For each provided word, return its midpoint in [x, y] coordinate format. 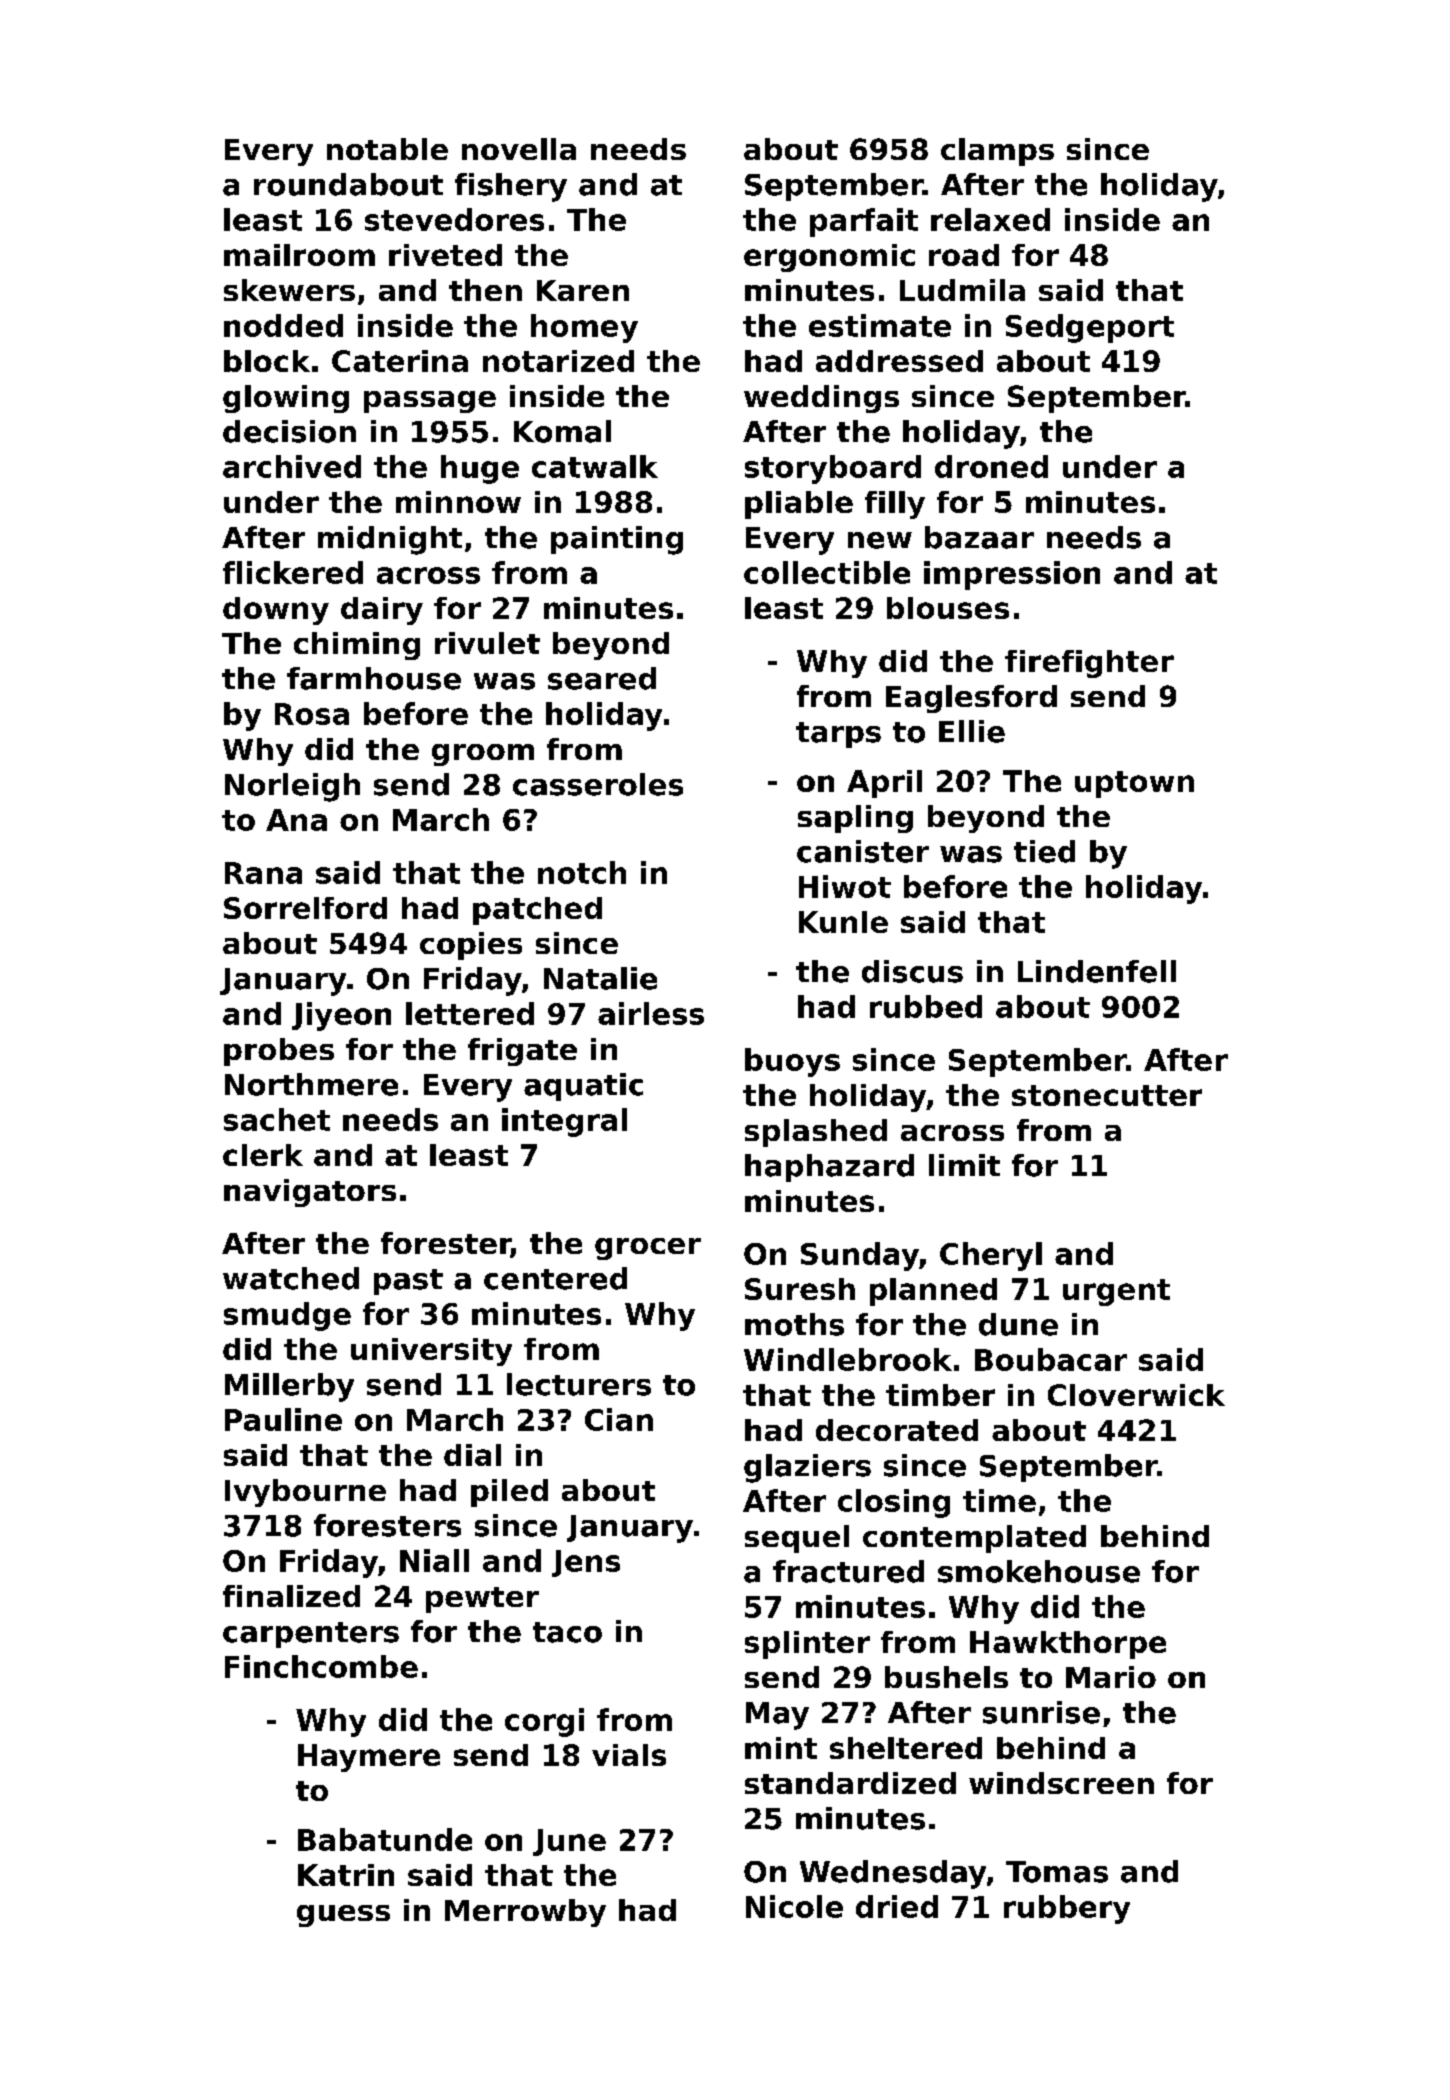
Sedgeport [1090, 328]
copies [471, 946]
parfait [864, 222]
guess [343, 1916]
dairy [382, 611]
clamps [997, 152]
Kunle [843, 922]
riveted [445, 255]
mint [781, 1748]
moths [794, 1324]
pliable [799, 505]
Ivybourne [305, 1493]
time [999, 1500]
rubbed [926, 1006]
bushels [946, 1677]
